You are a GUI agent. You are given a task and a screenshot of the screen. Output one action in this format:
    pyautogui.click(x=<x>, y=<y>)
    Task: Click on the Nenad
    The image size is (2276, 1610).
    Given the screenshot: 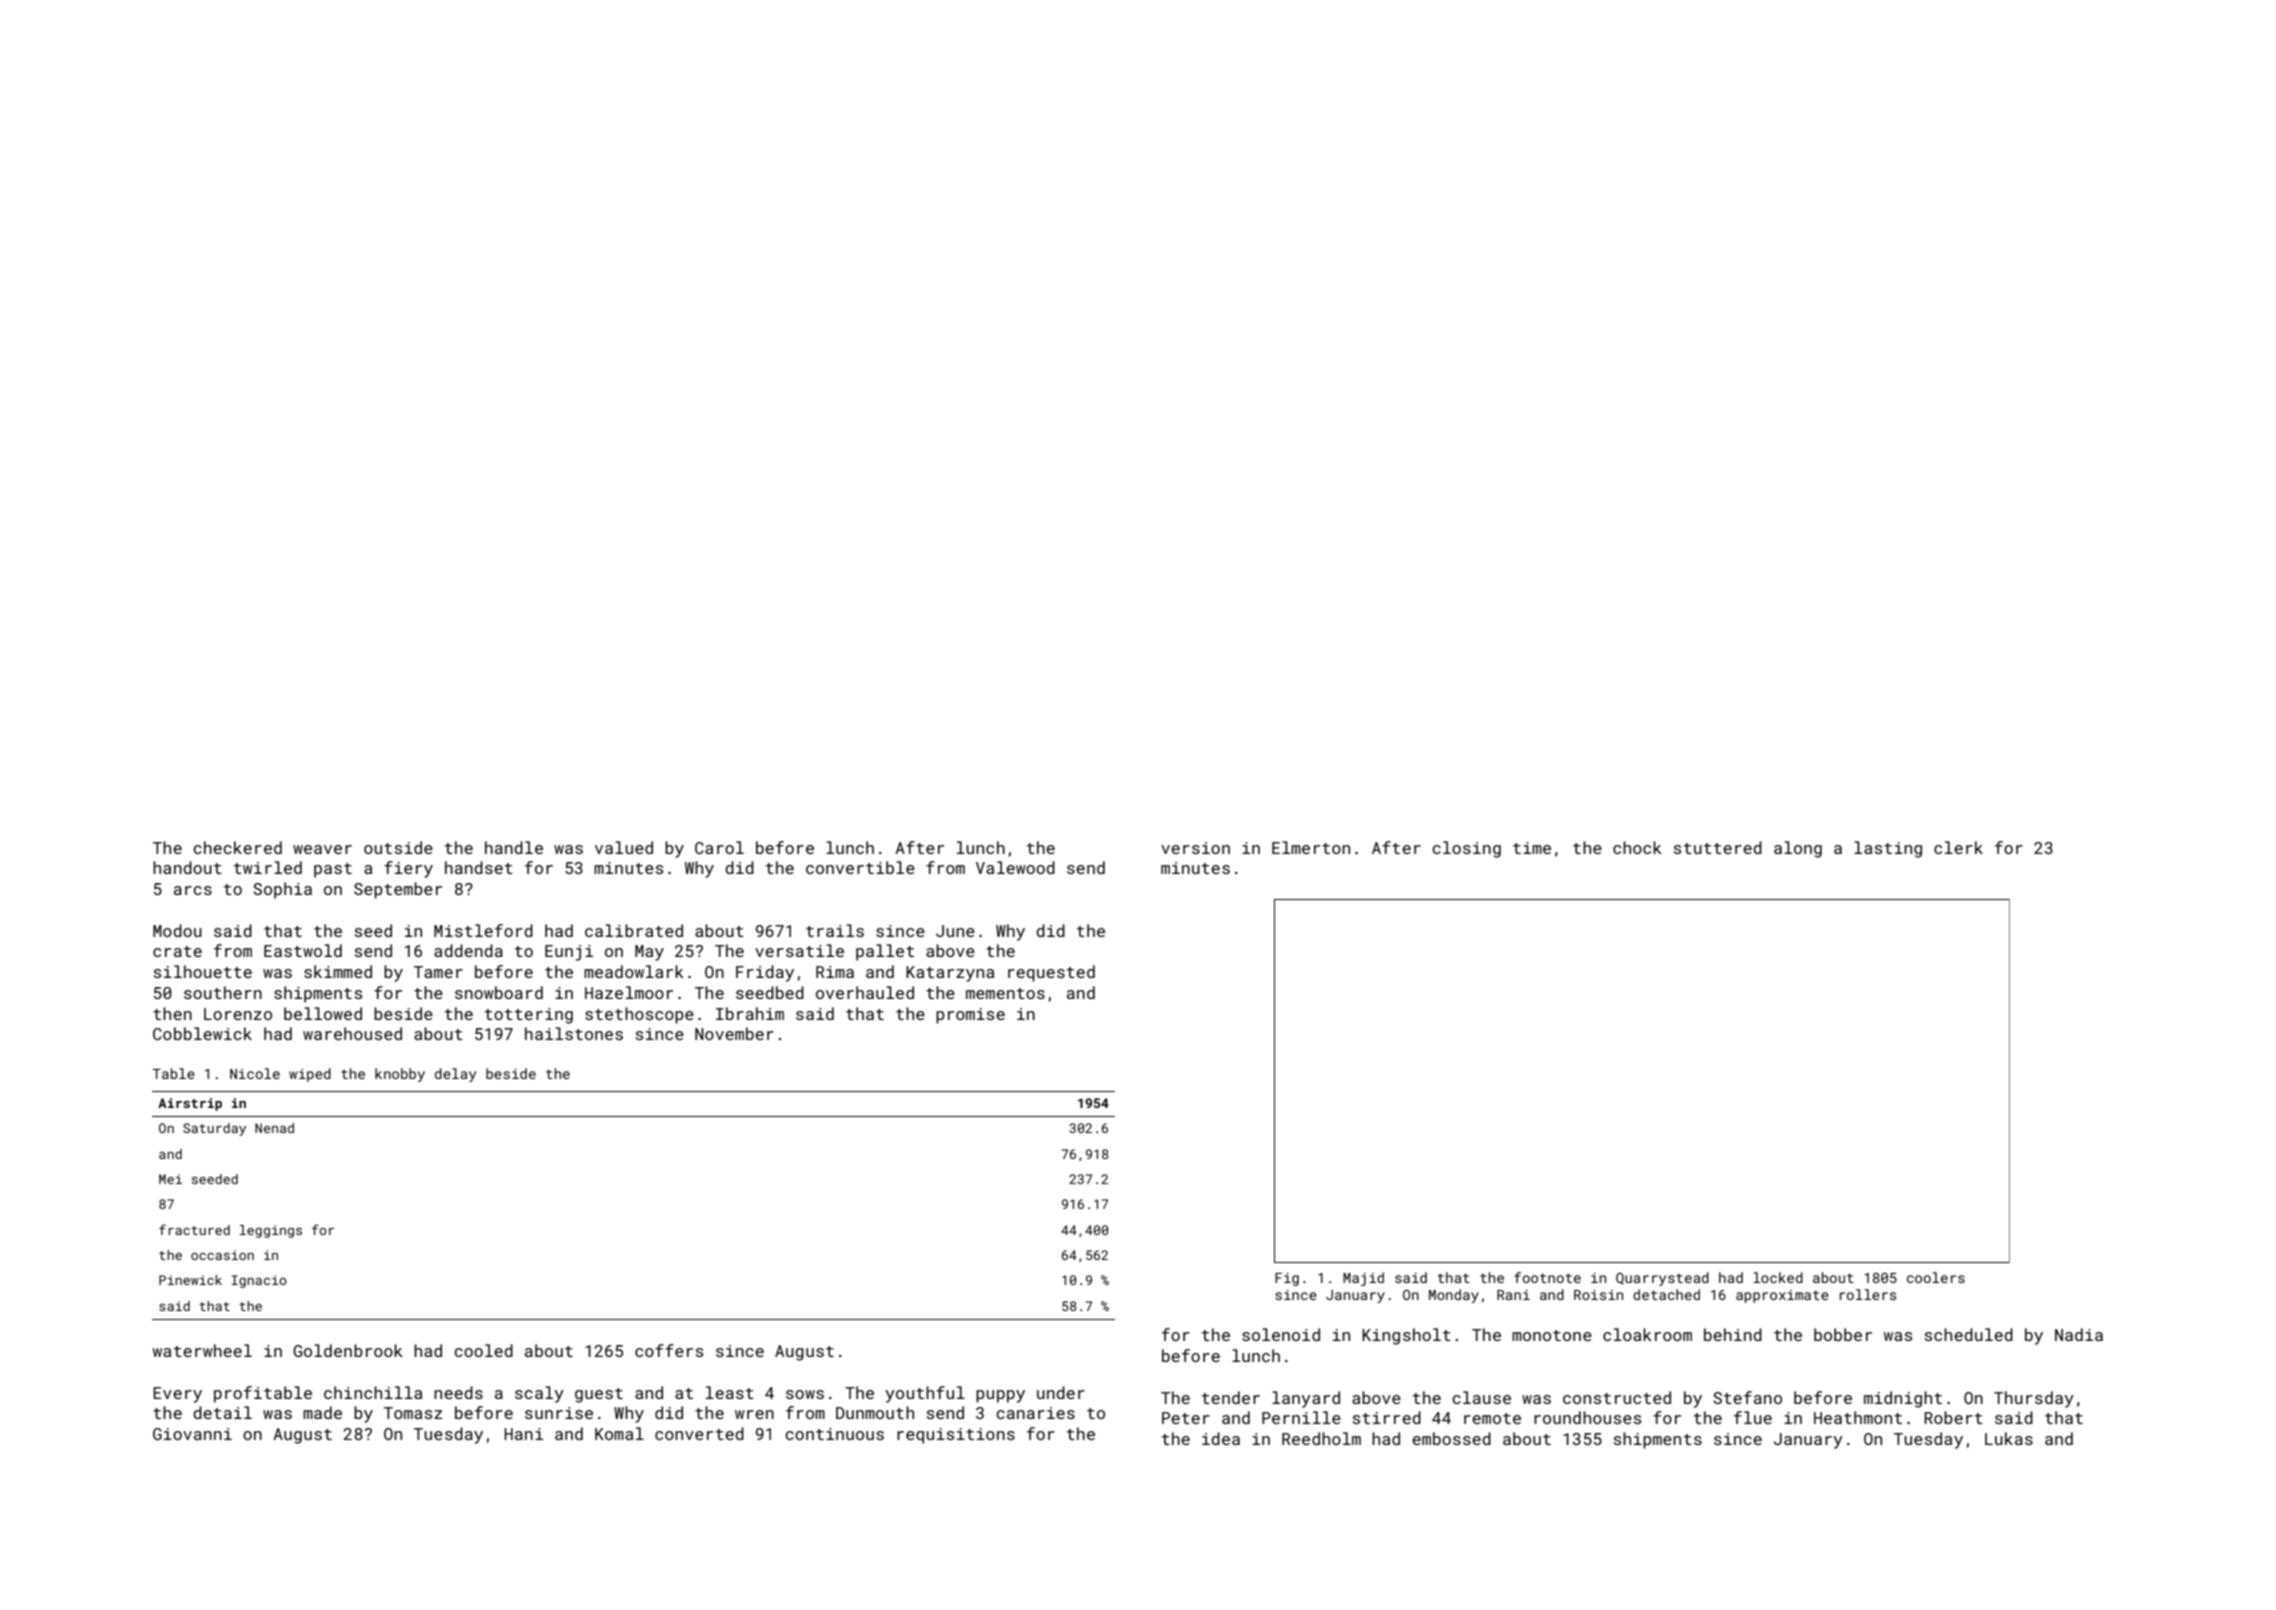 What is the action you would take?
    pyautogui.click(x=274, y=1128)
